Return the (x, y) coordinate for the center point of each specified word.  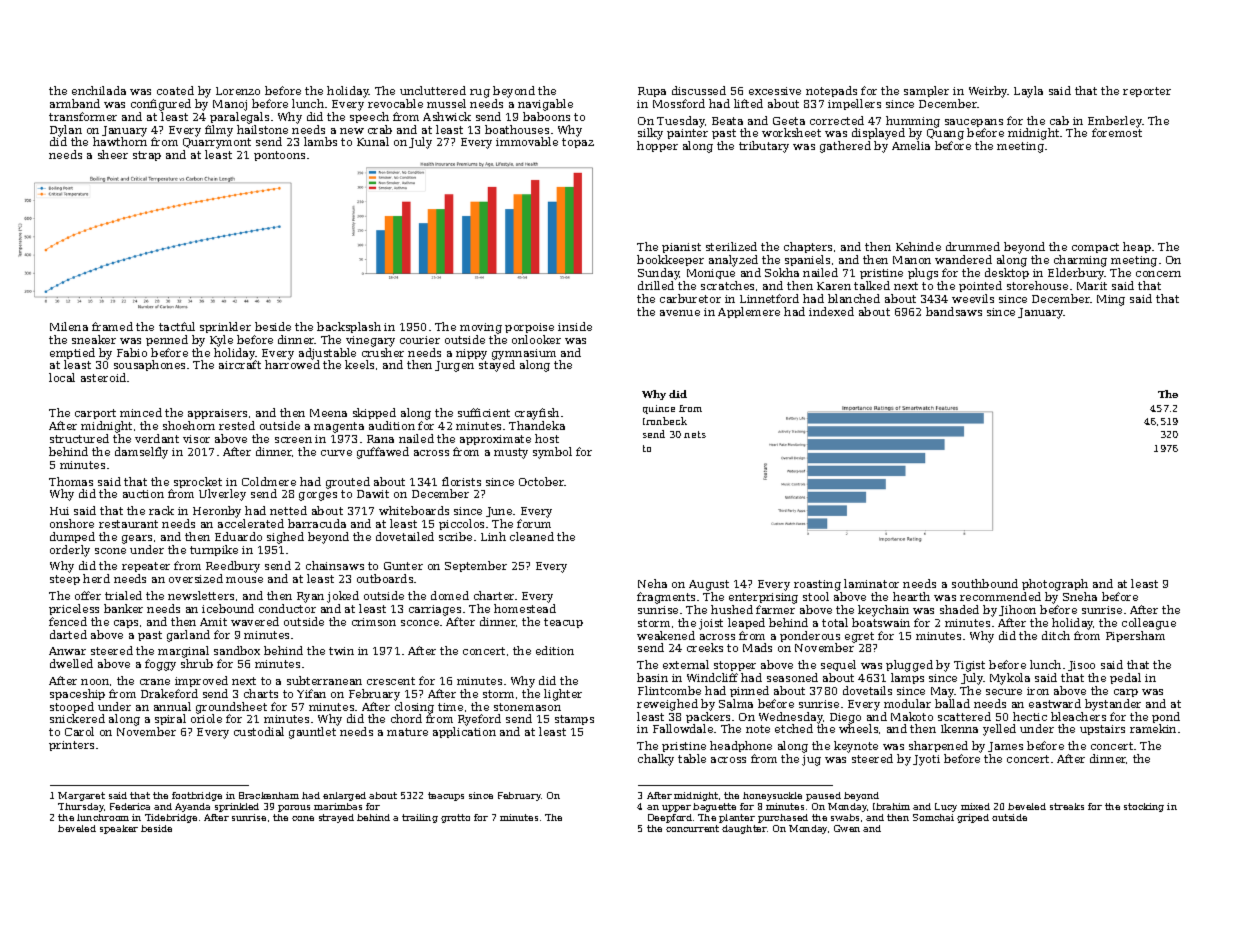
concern (1158, 274)
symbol (552, 453)
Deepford (670, 818)
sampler (926, 91)
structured (79, 438)
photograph (1055, 585)
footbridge (197, 796)
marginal (183, 652)
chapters (808, 247)
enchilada (99, 90)
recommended (1000, 596)
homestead (525, 608)
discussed (699, 90)
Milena (69, 326)
